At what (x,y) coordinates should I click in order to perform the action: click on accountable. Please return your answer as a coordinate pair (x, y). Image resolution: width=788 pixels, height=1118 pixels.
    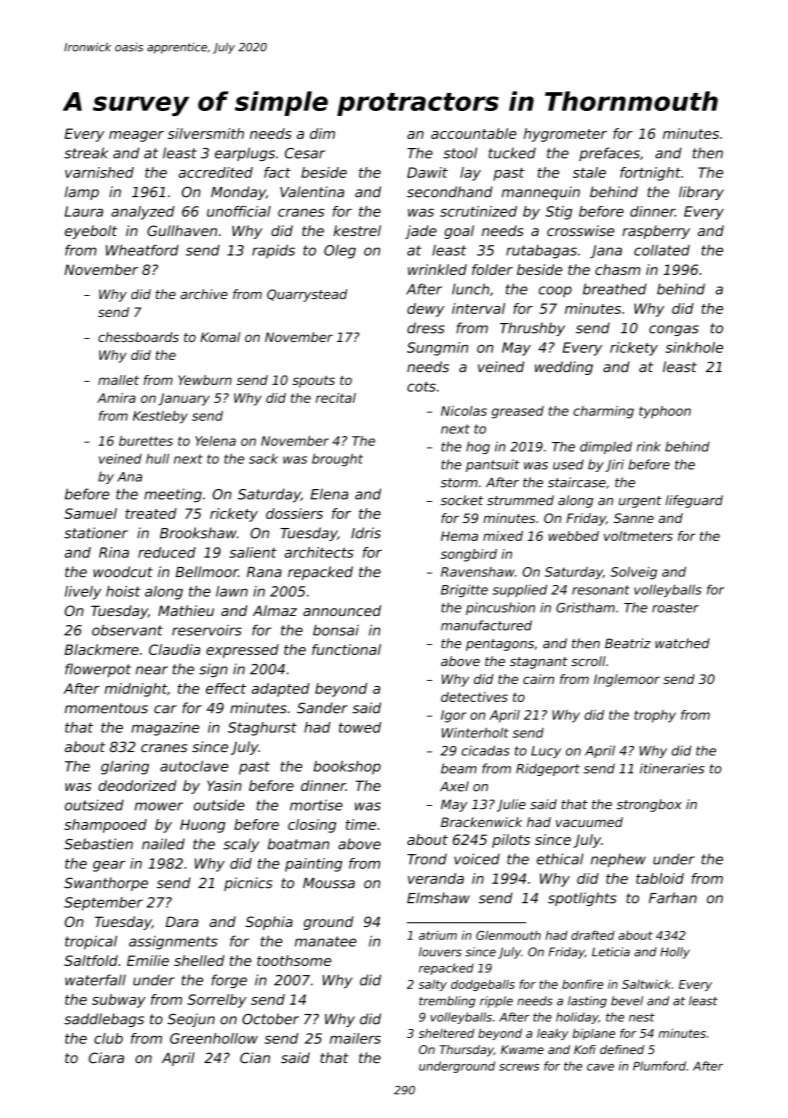
    Looking at the image, I should click on (473, 133).
